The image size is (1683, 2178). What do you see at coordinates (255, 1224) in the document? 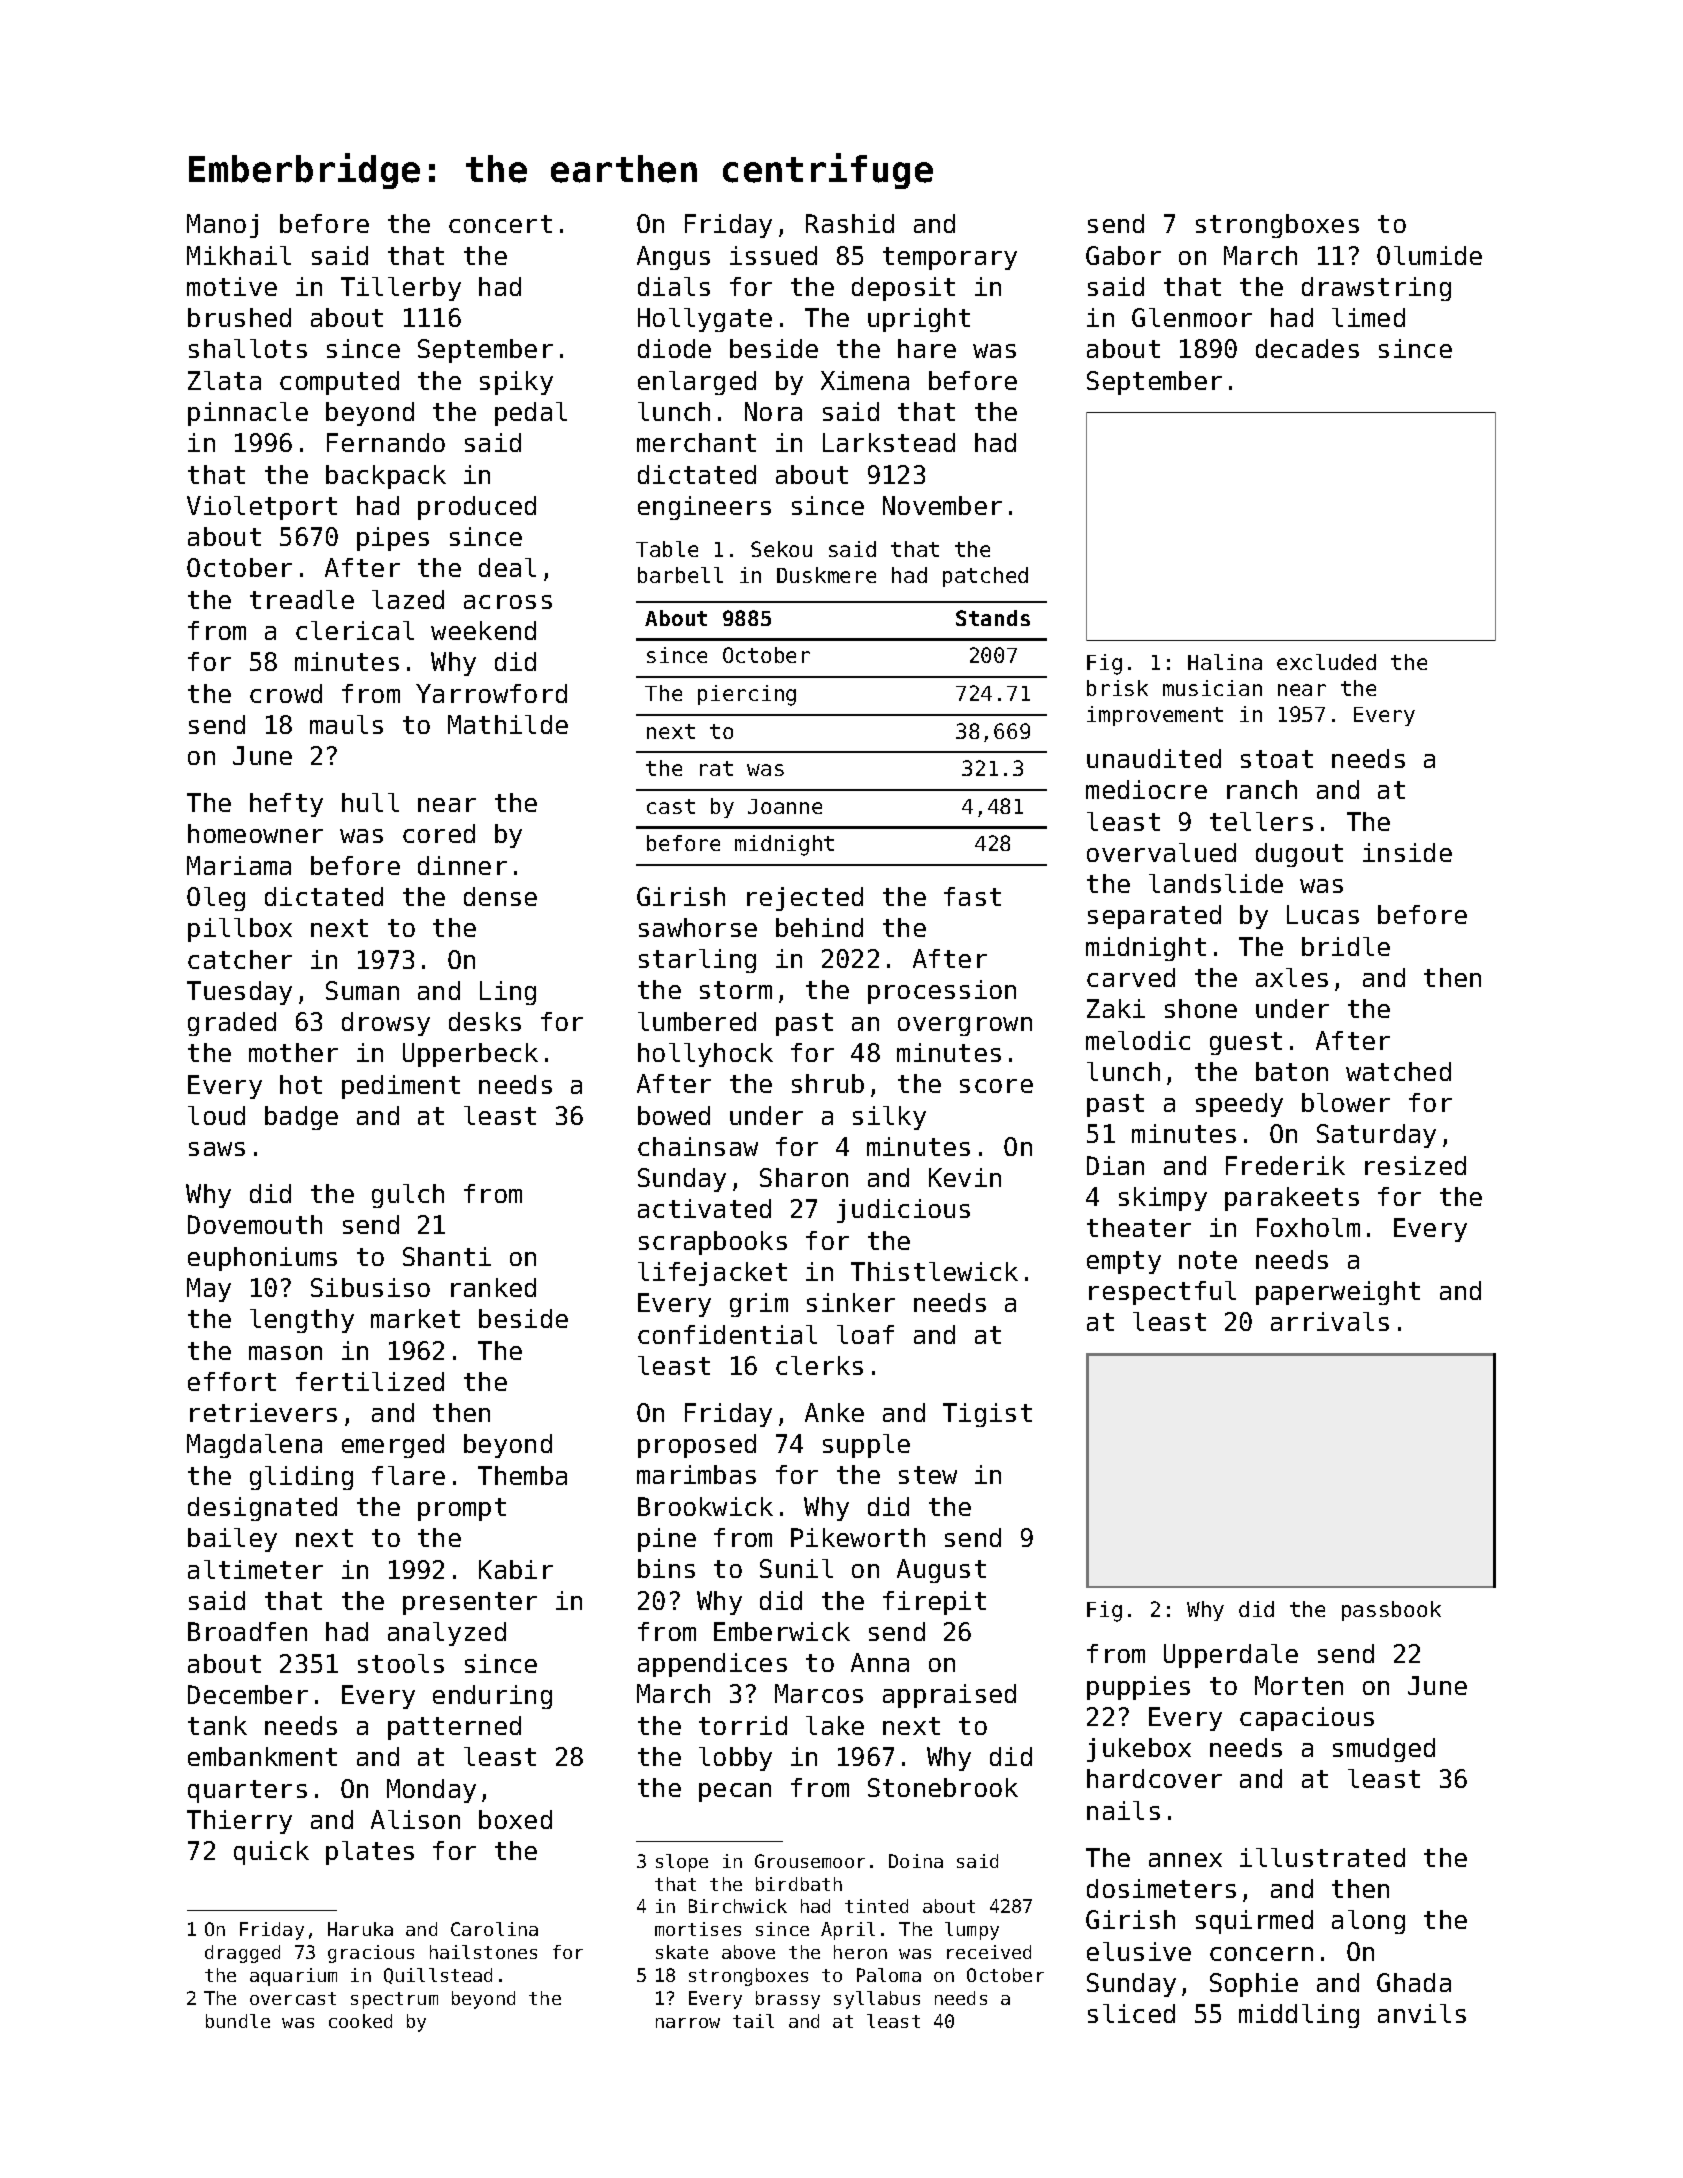
I see `Dovemouth` at bounding box center [255, 1224].
